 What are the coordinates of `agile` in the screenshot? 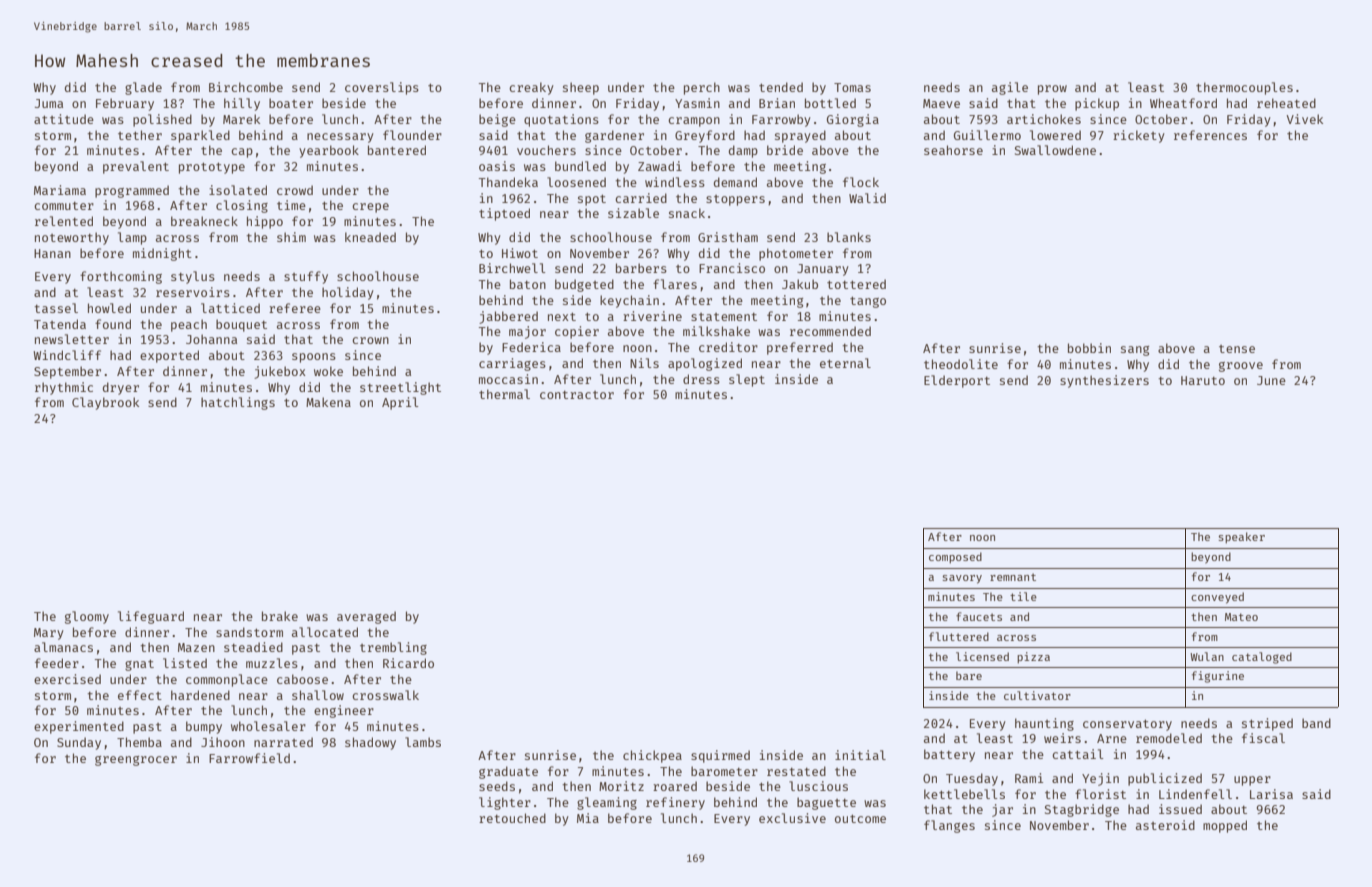 It's located at (1010, 88).
